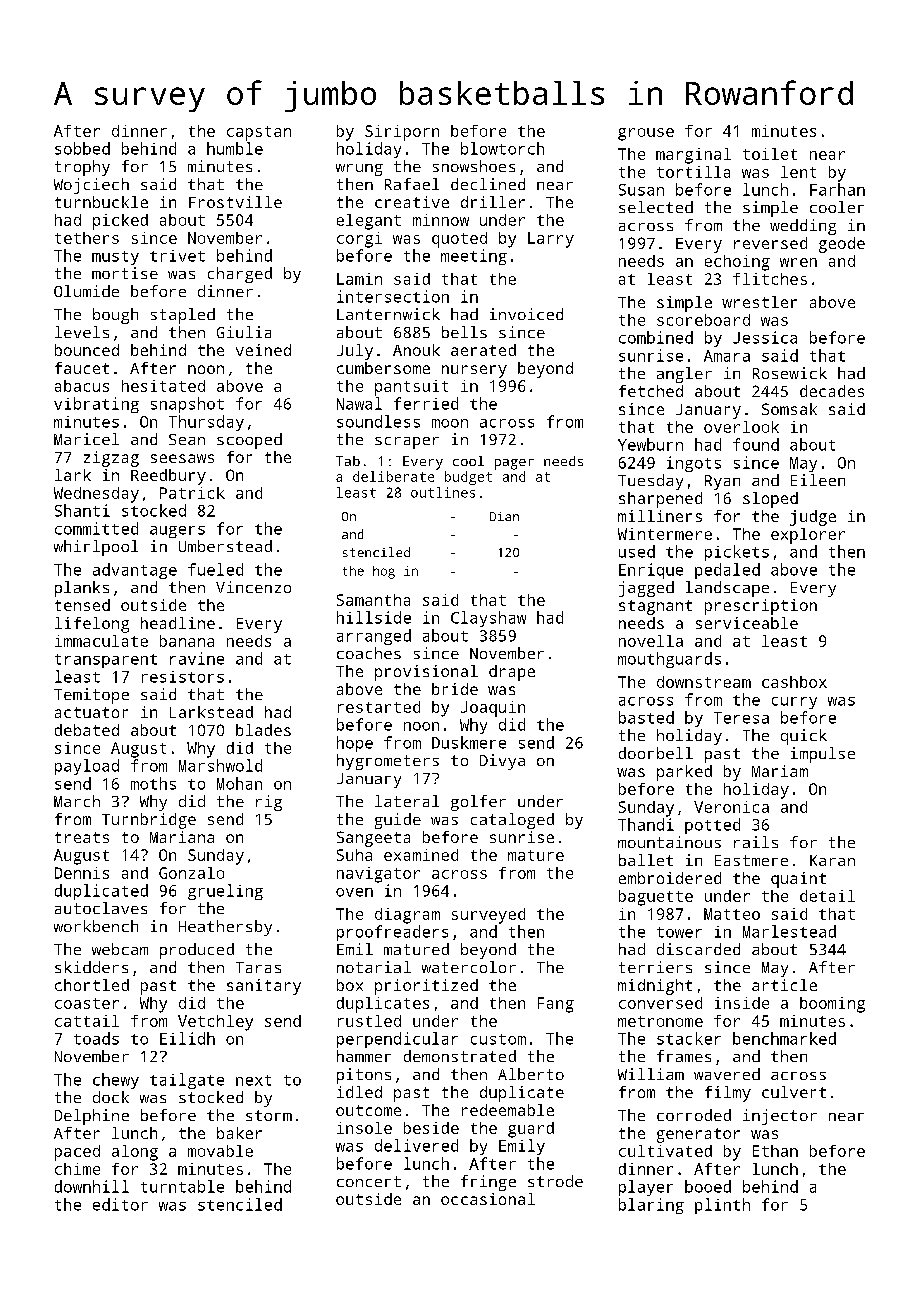 Image resolution: width=924 pixels, height=1308 pixels. I want to click on hammer, so click(364, 1056).
